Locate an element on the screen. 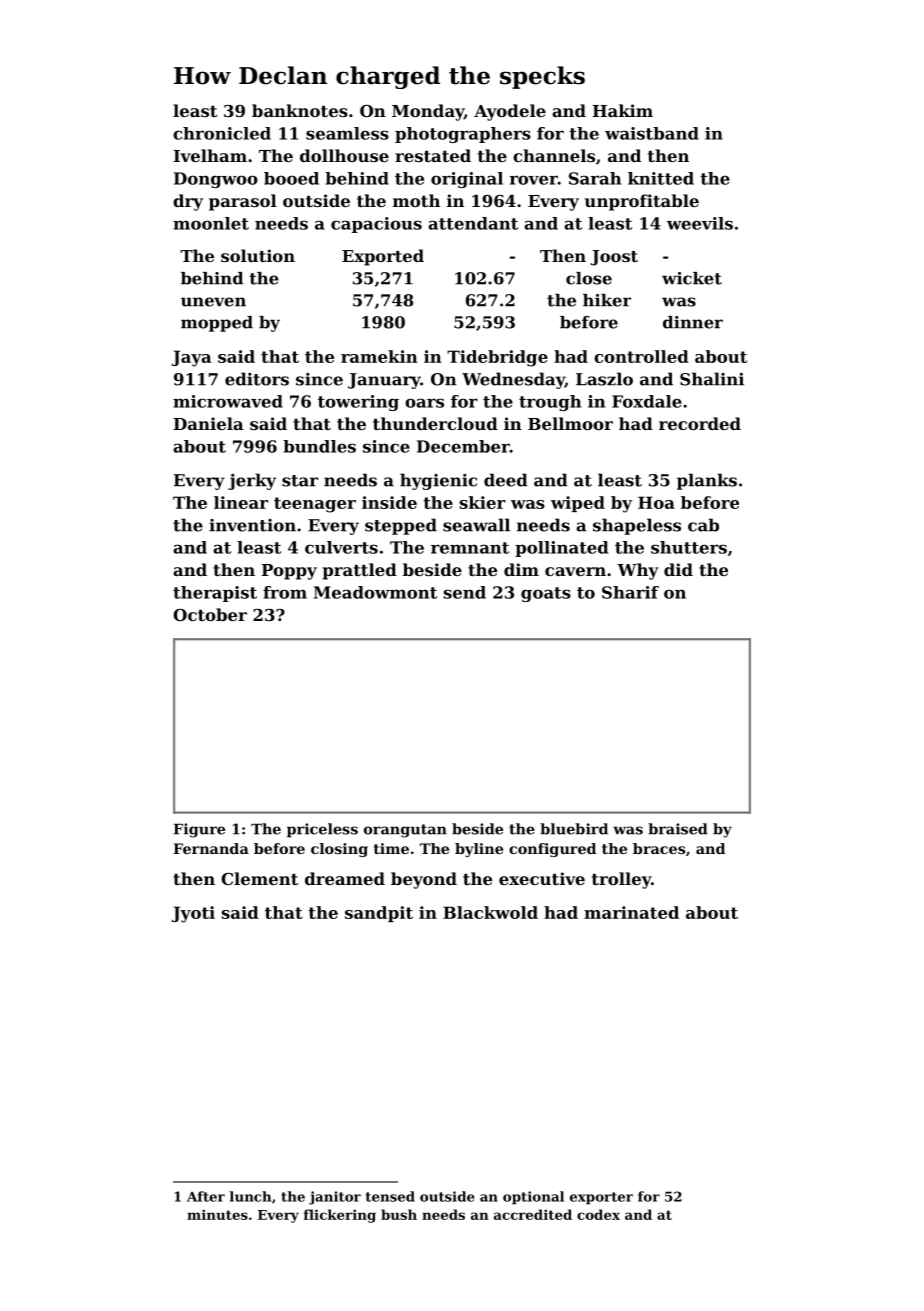 The height and width of the screenshot is (1311, 924). exporter is located at coordinates (601, 1198).
